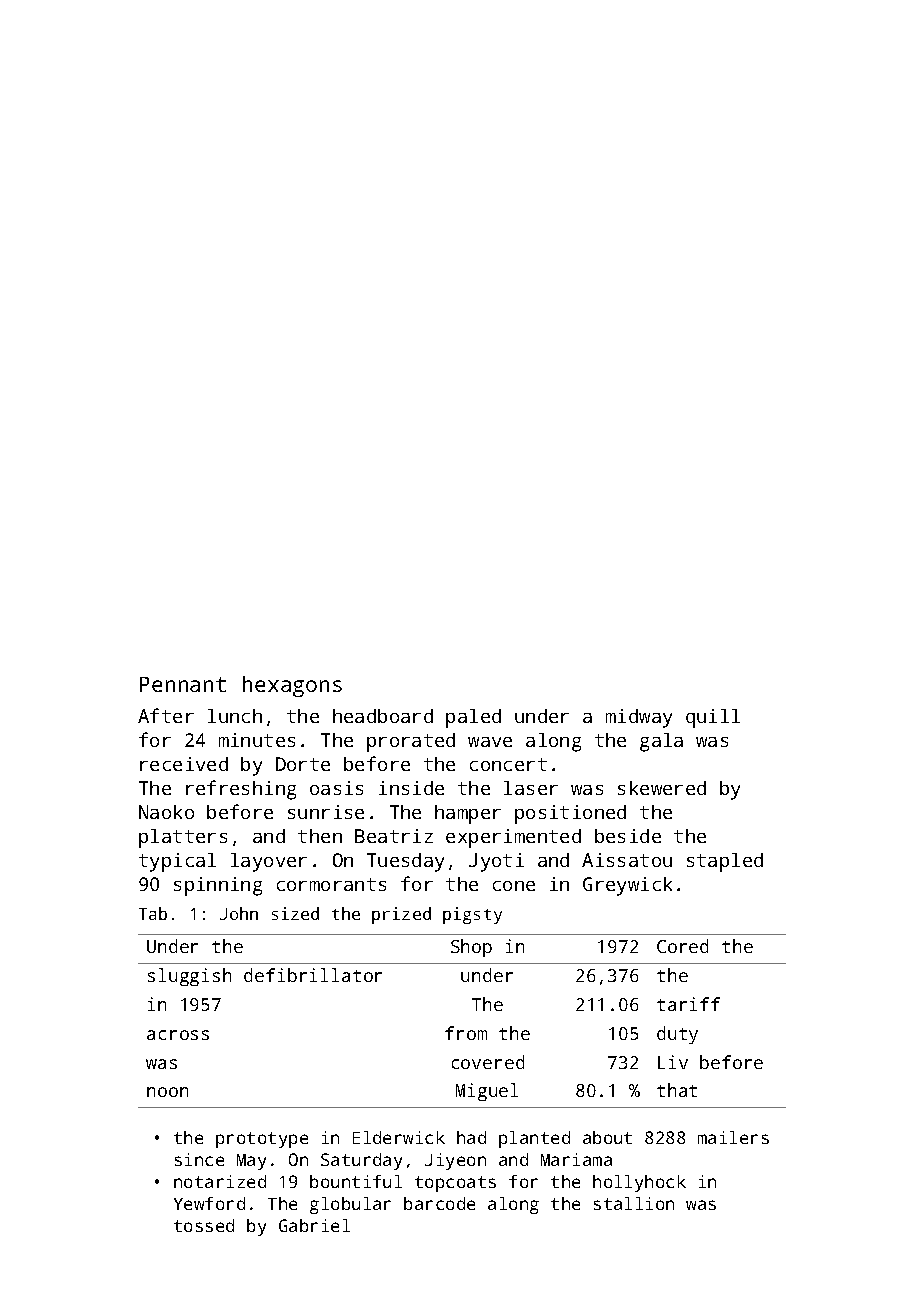 The image size is (924, 1314). I want to click on stapled, so click(725, 862).
